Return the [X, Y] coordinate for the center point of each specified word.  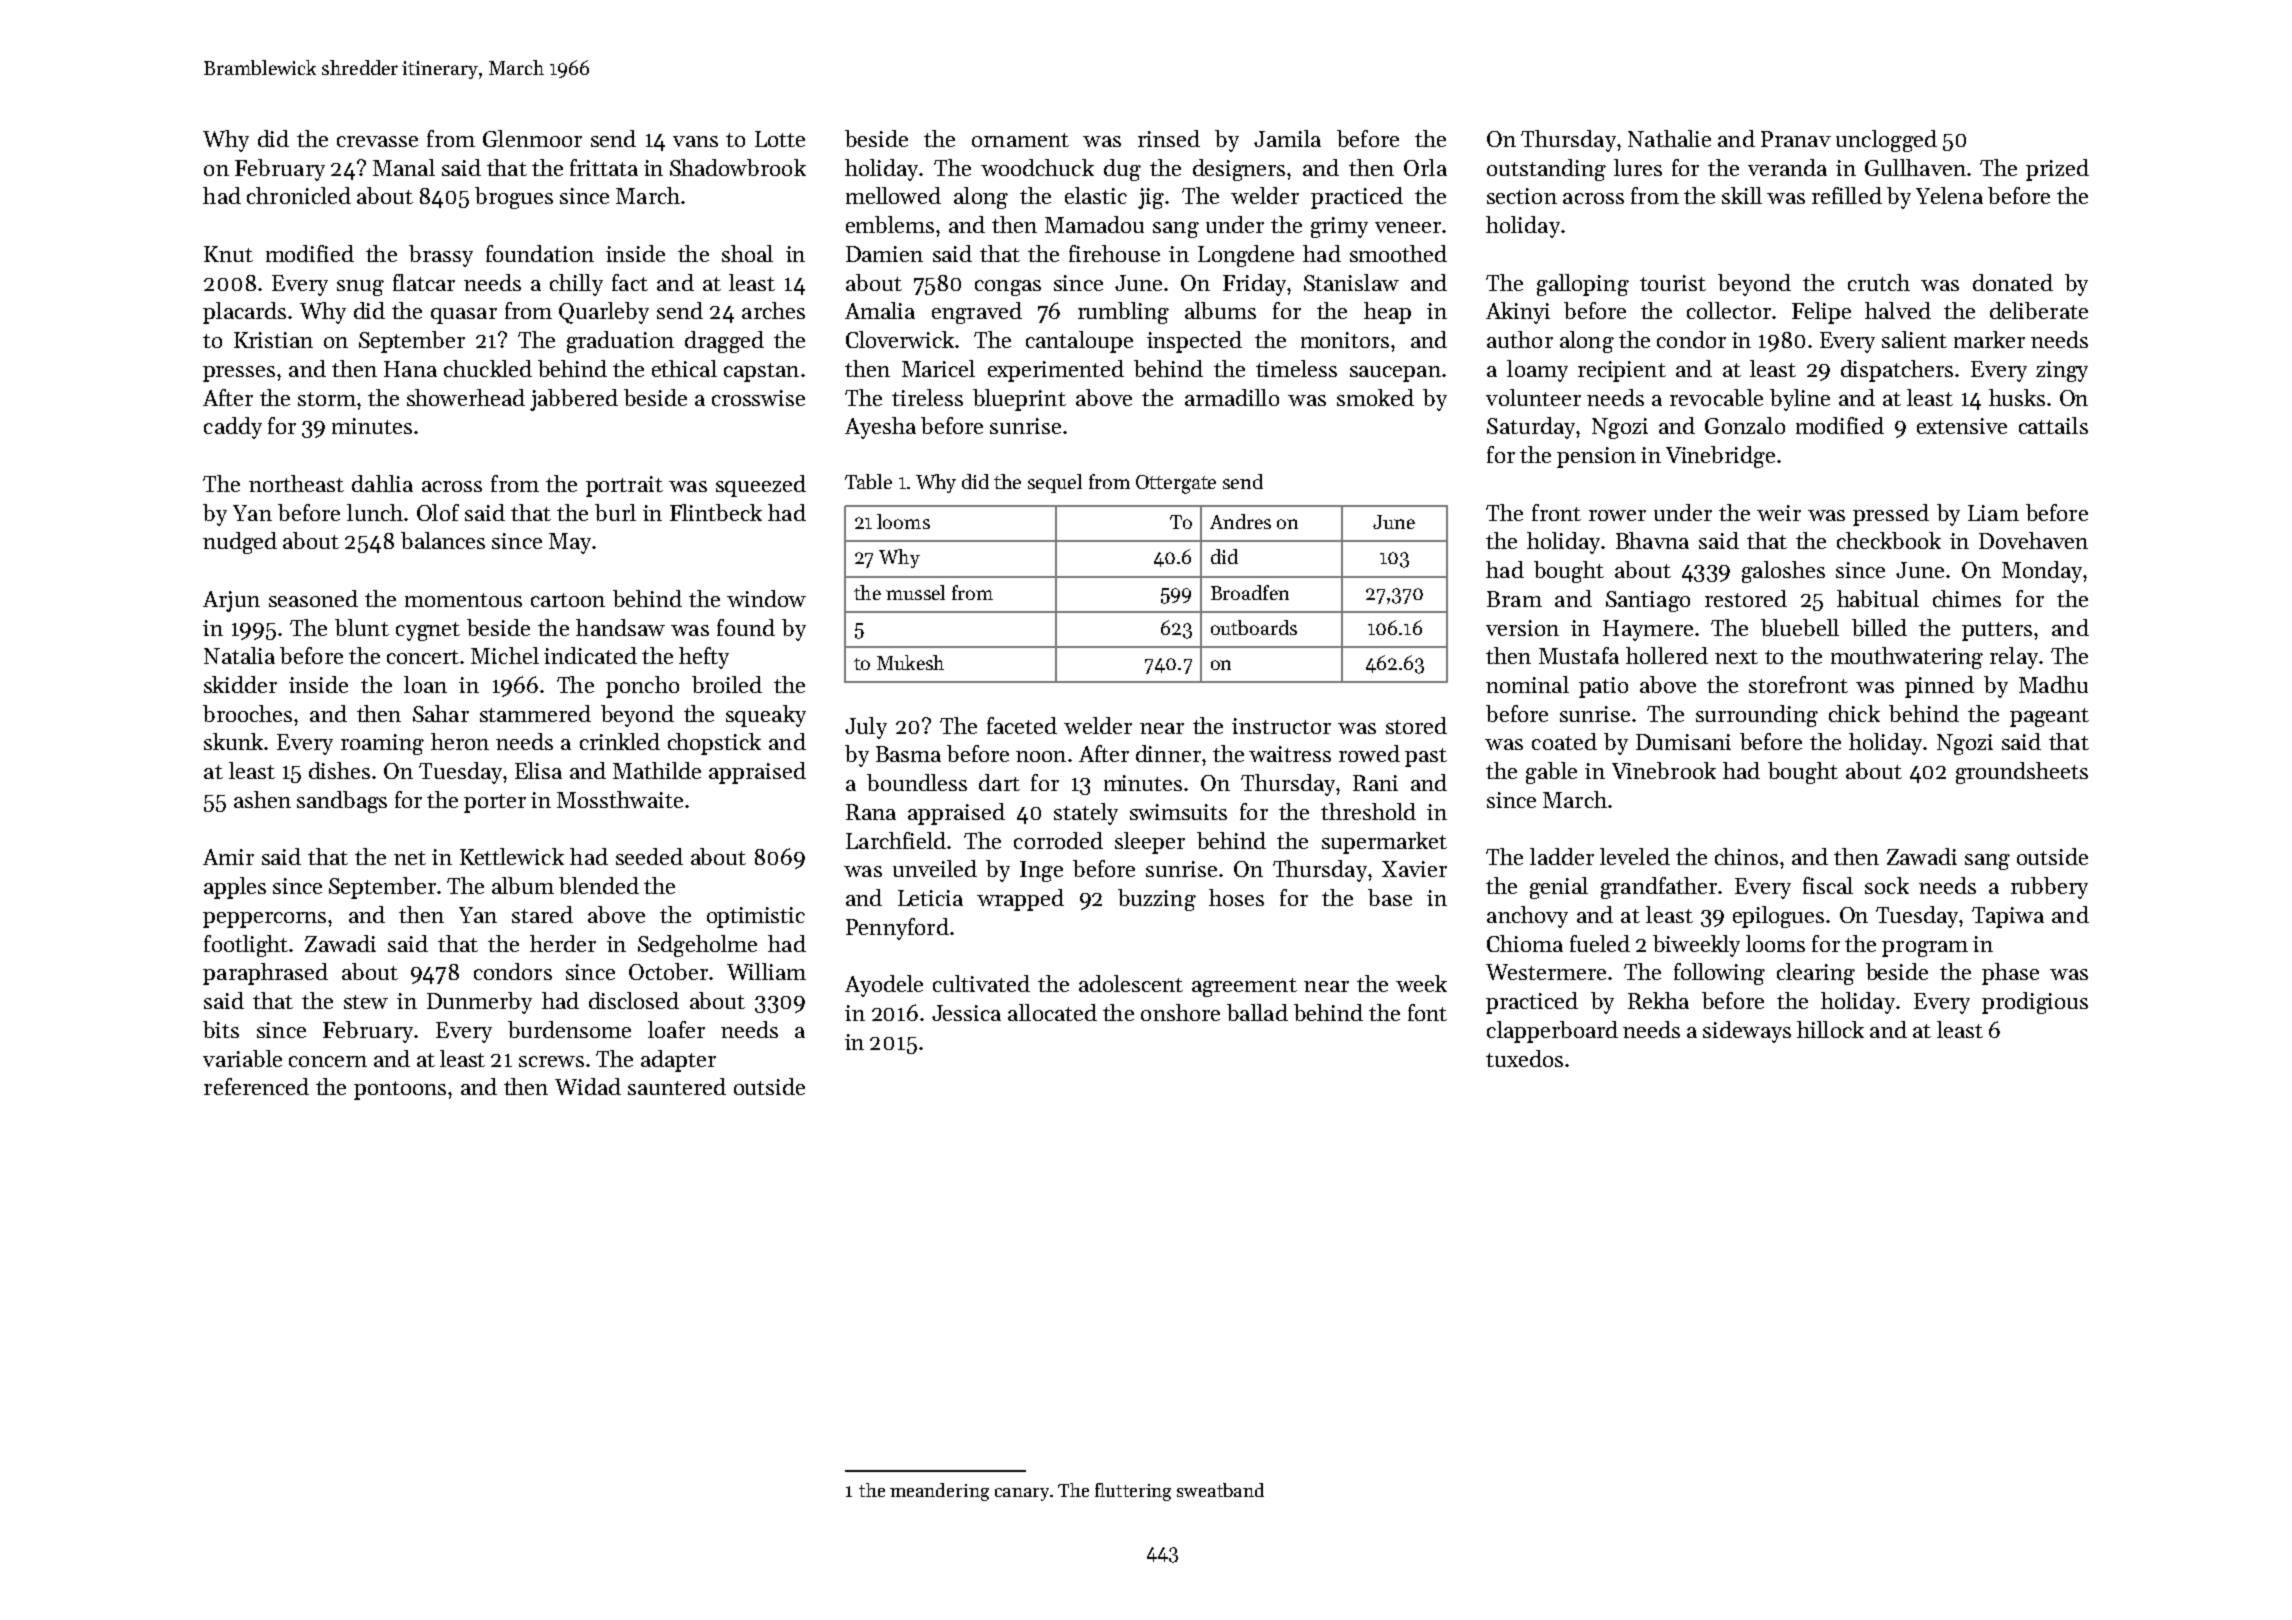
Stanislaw [1351, 282]
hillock [1830, 1029]
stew [366, 1002]
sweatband [1220, 1490]
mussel [915, 592]
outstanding [1546, 170]
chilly [576, 285]
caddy [233, 428]
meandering [939, 1492]
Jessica [966, 1013]
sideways [1747, 1032]
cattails [2053, 425]
